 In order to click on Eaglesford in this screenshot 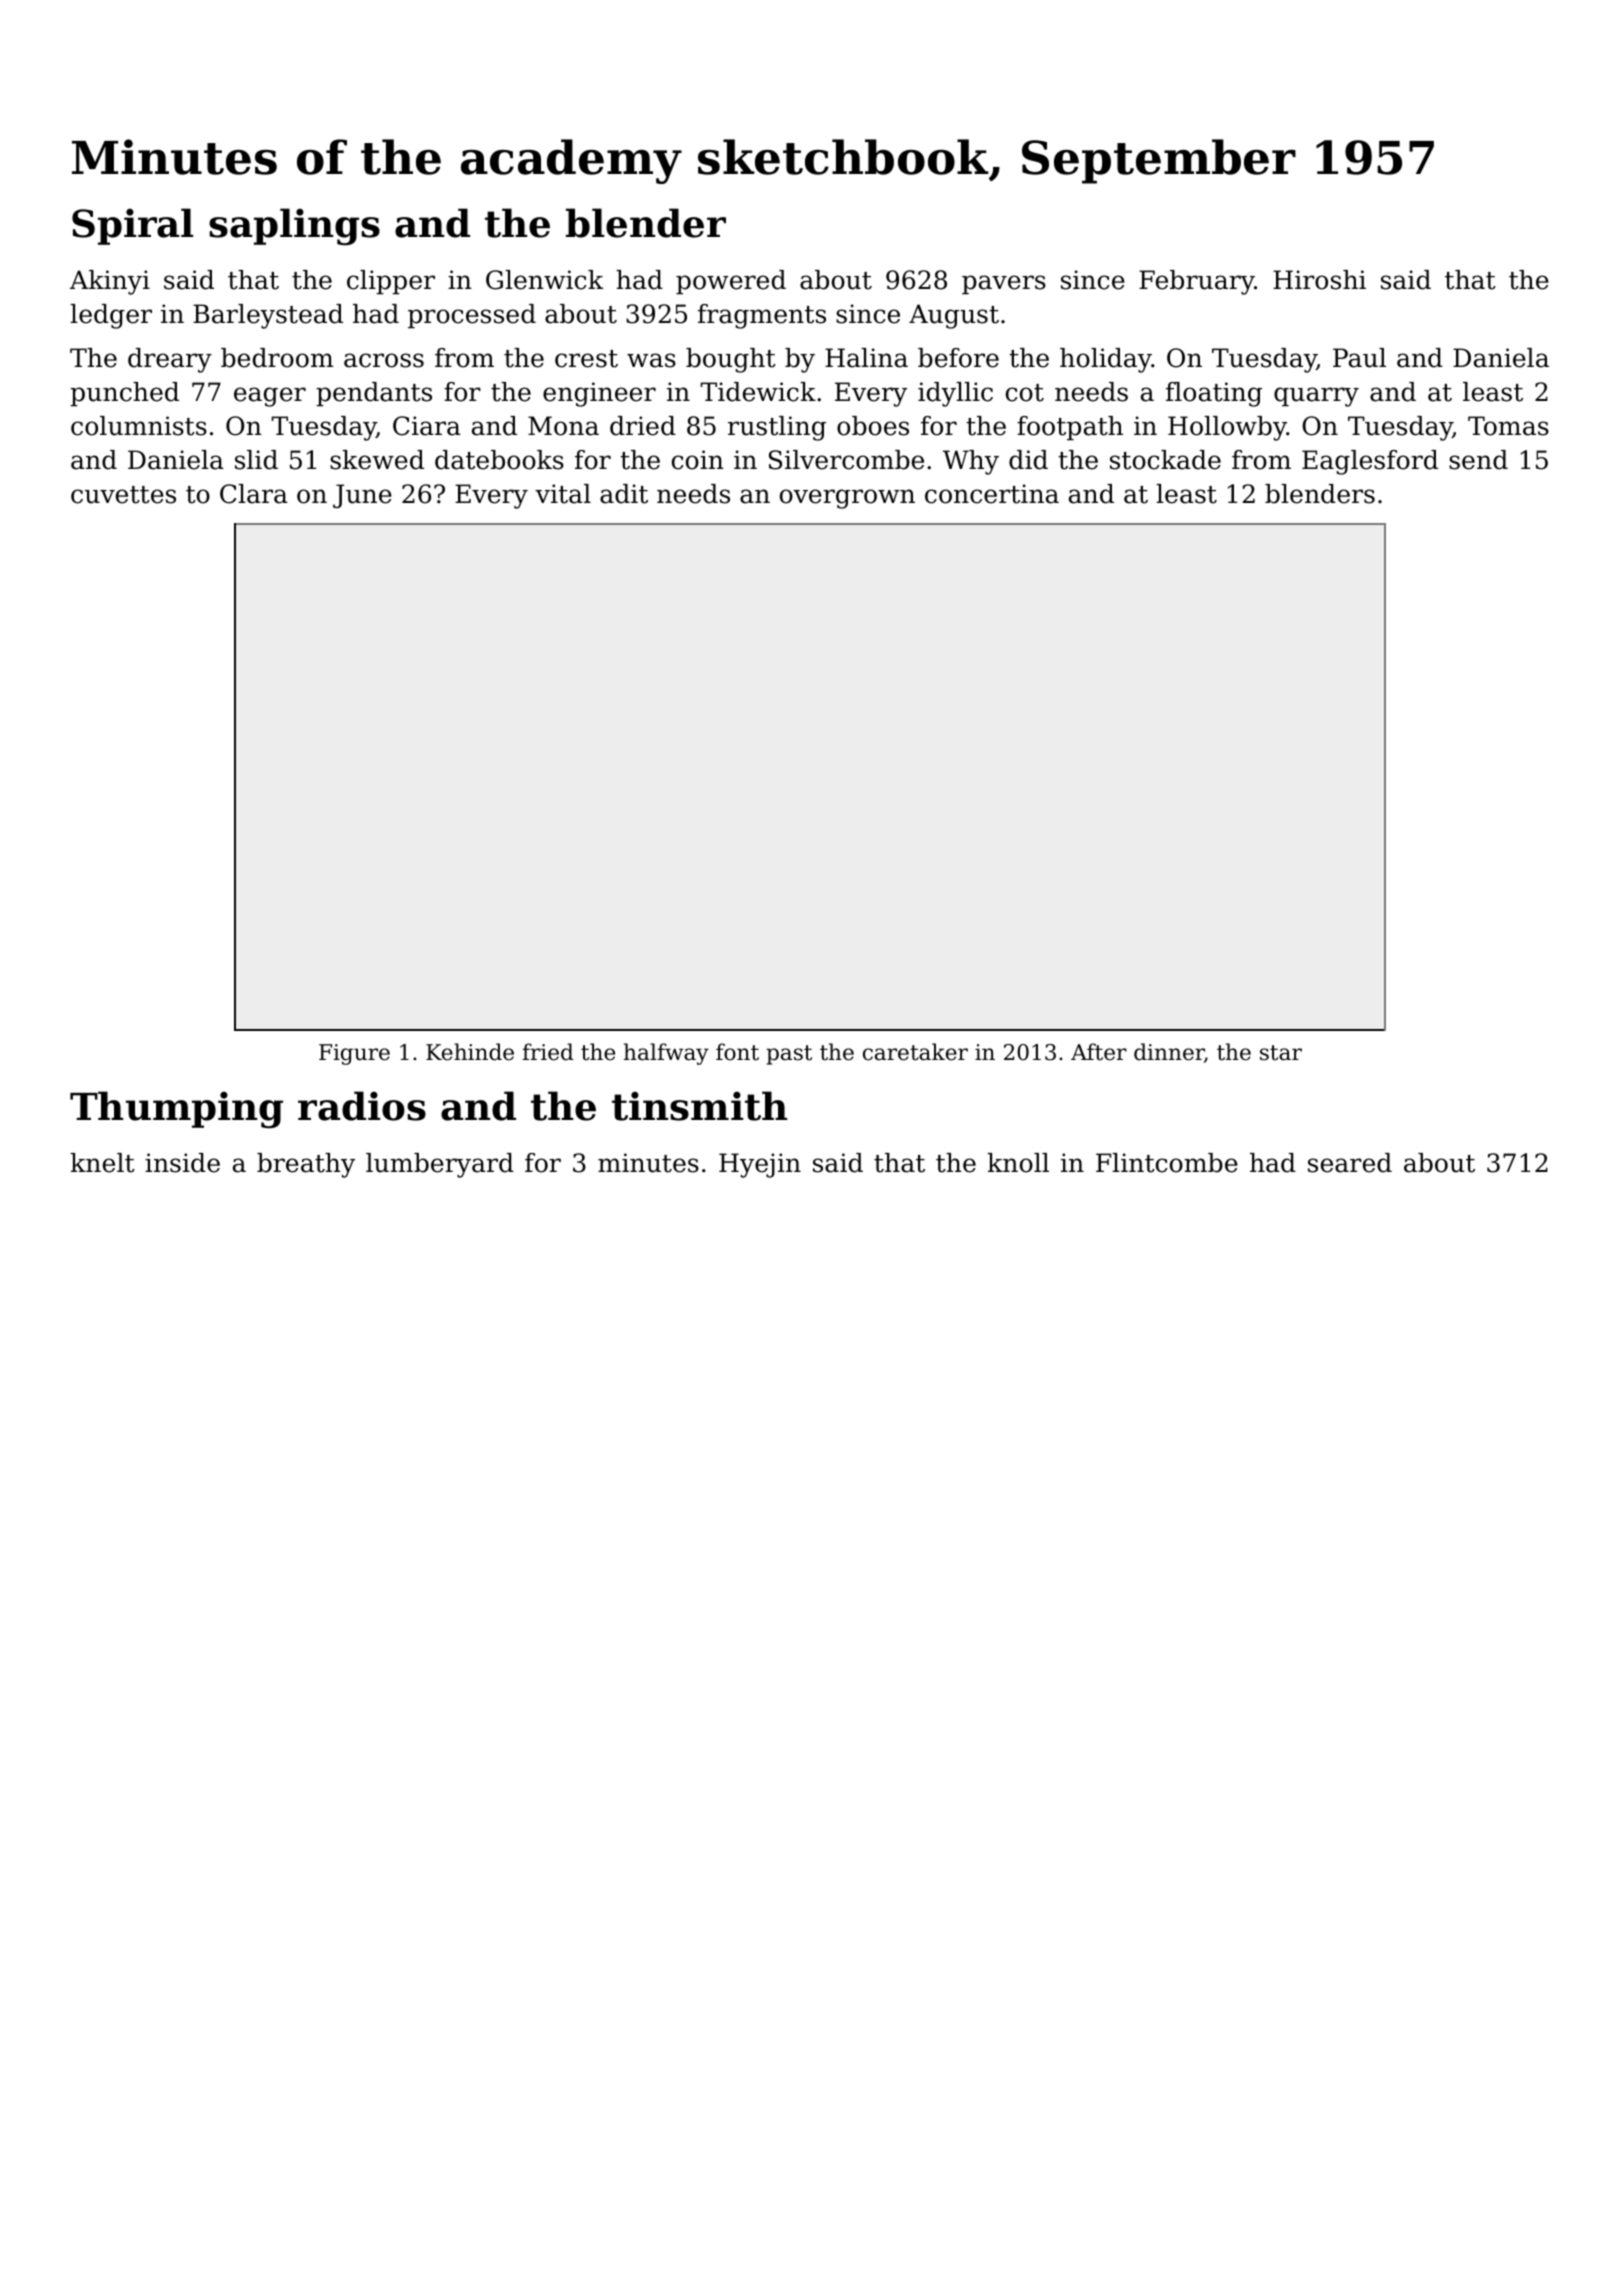, I will do `click(1370, 462)`.
